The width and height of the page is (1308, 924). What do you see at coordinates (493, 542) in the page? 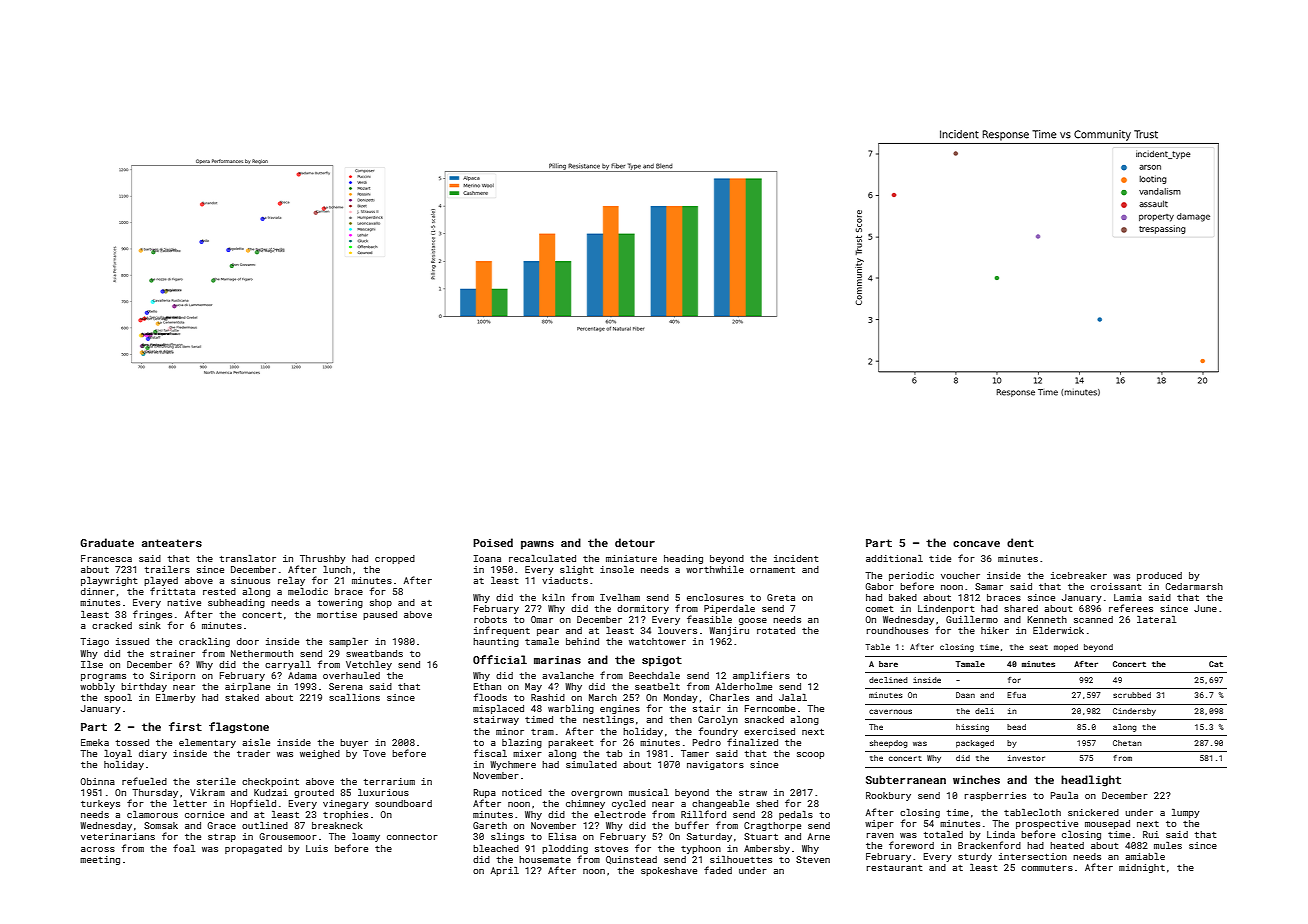
I see `Poised` at bounding box center [493, 542].
